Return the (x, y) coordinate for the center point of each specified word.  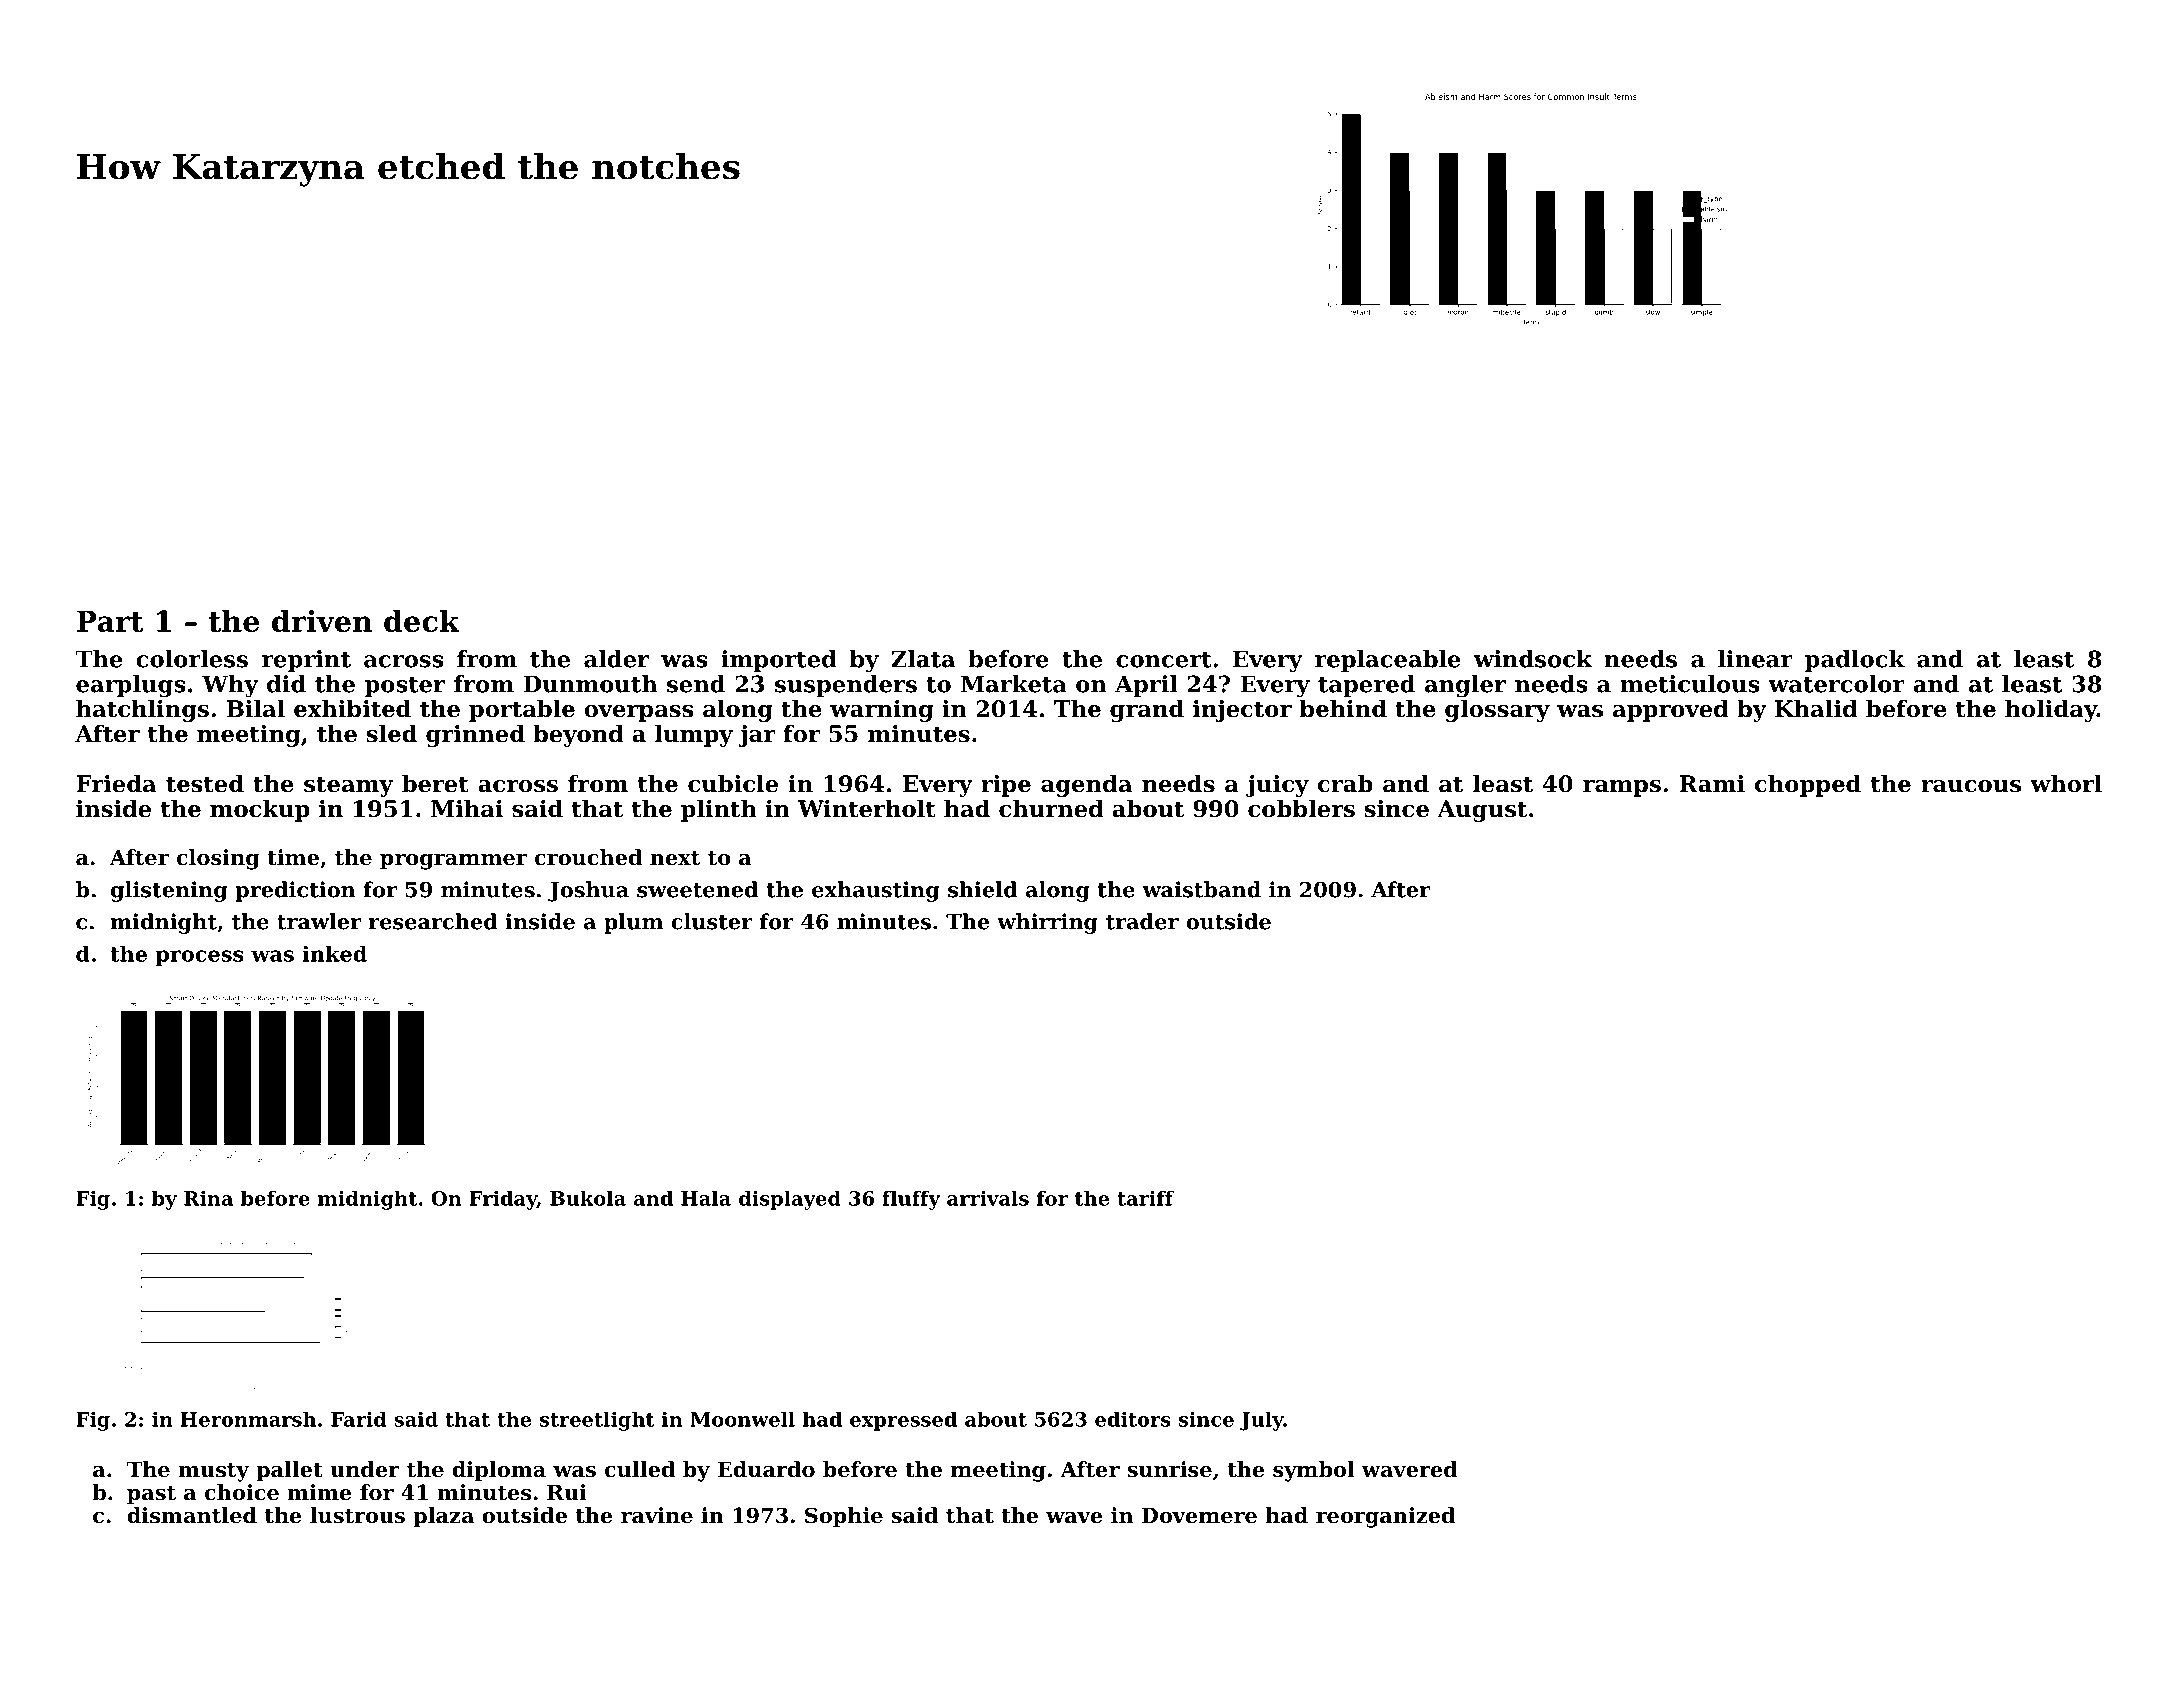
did (286, 684)
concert (1164, 660)
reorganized (1385, 1517)
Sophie (844, 1517)
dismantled (192, 1515)
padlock (1855, 661)
